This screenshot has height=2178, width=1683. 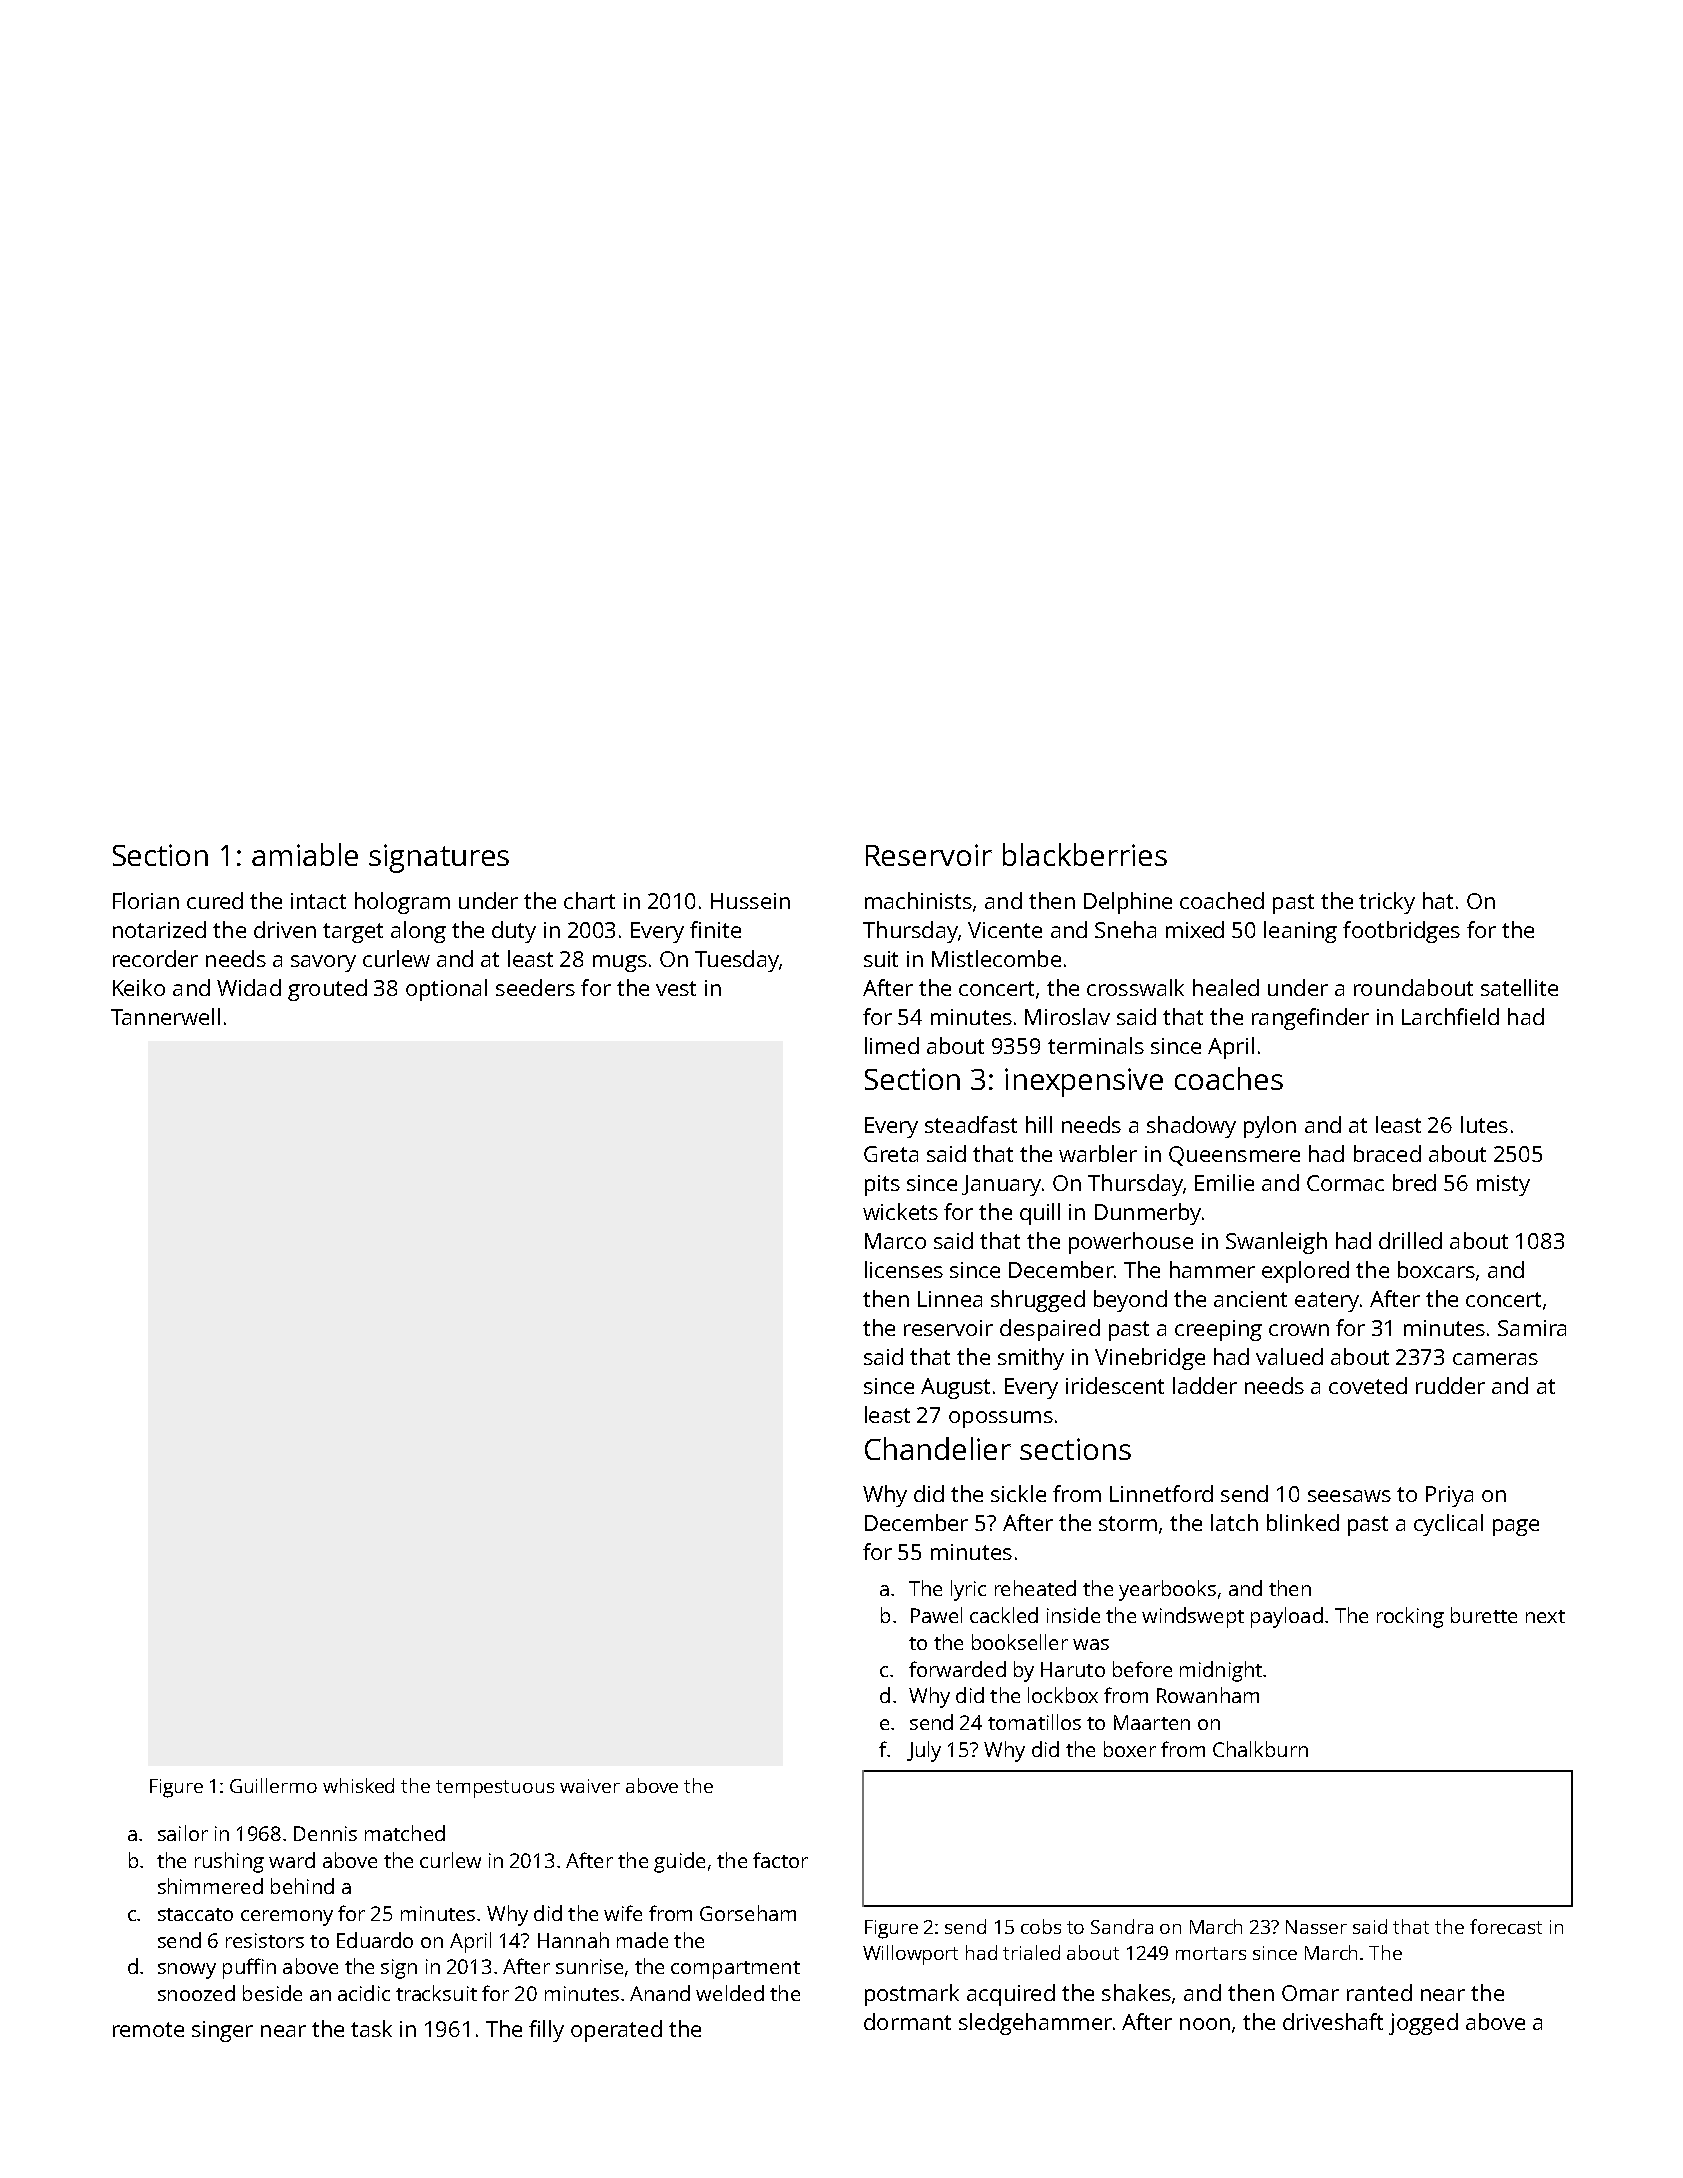 I want to click on yearbooks, so click(x=1167, y=1590).
